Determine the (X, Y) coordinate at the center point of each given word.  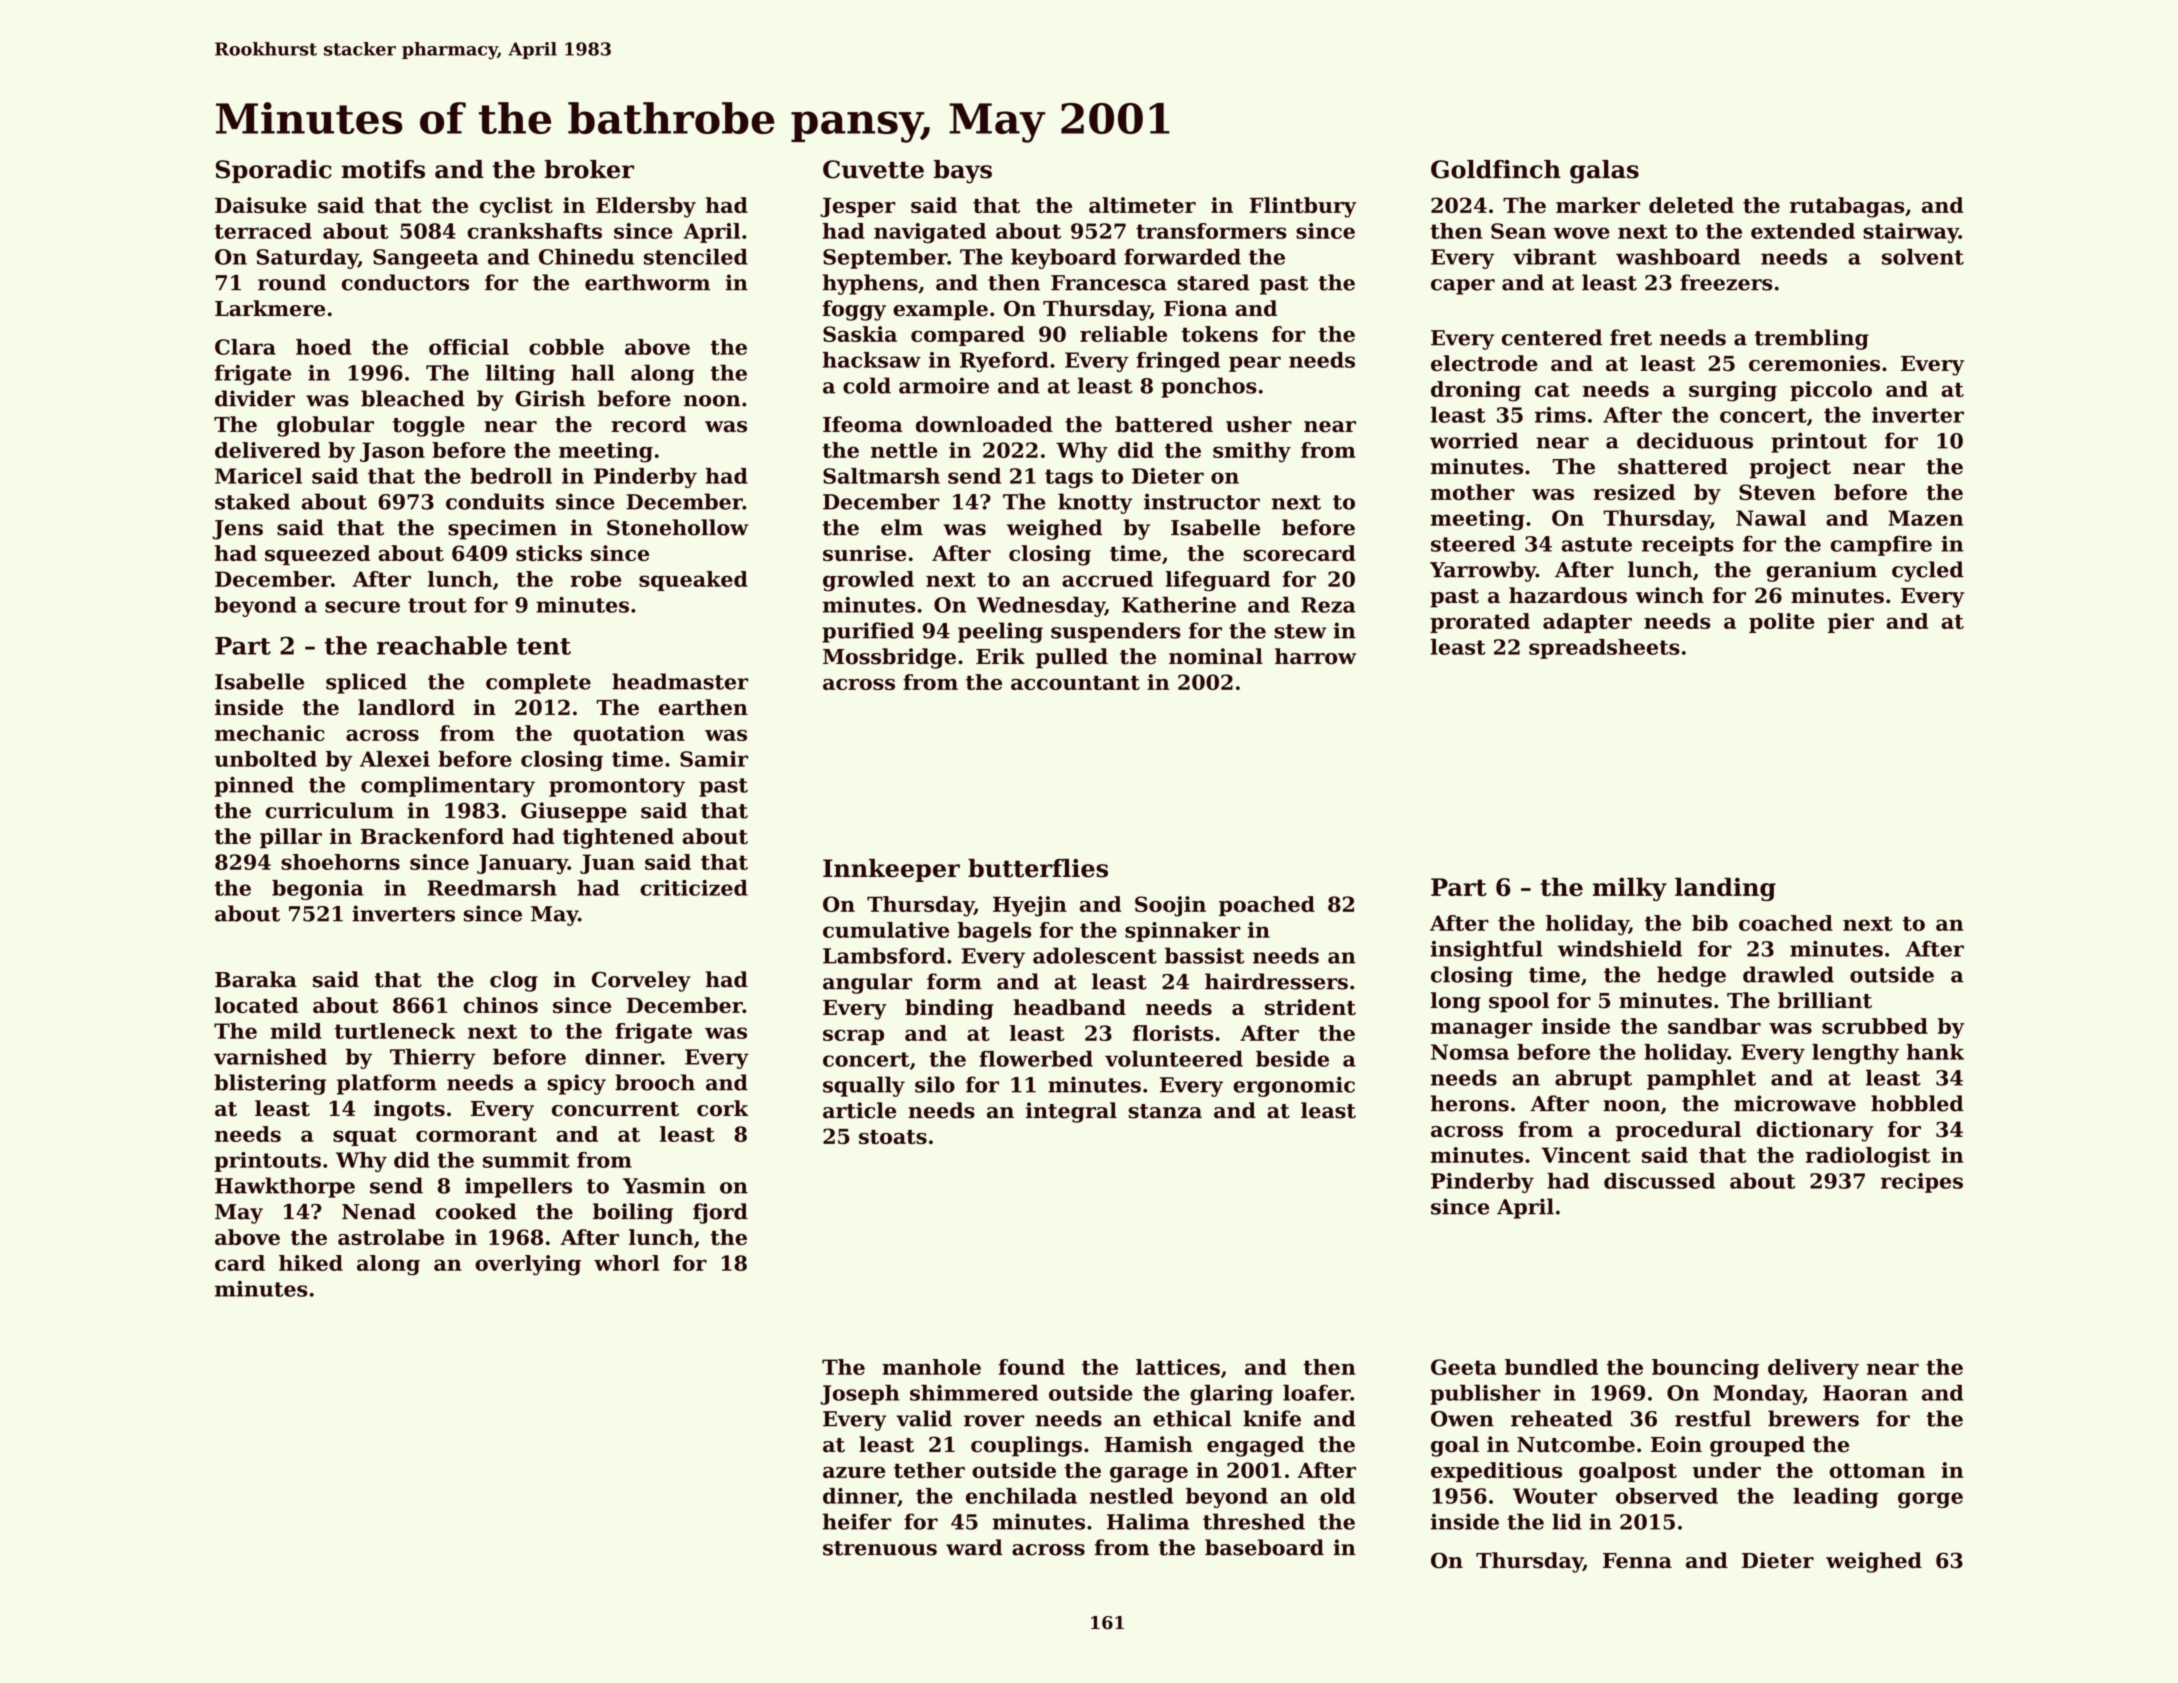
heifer (857, 1521)
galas (1604, 172)
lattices (1178, 1367)
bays (963, 172)
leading (1836, 1498)
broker (589, 169)
